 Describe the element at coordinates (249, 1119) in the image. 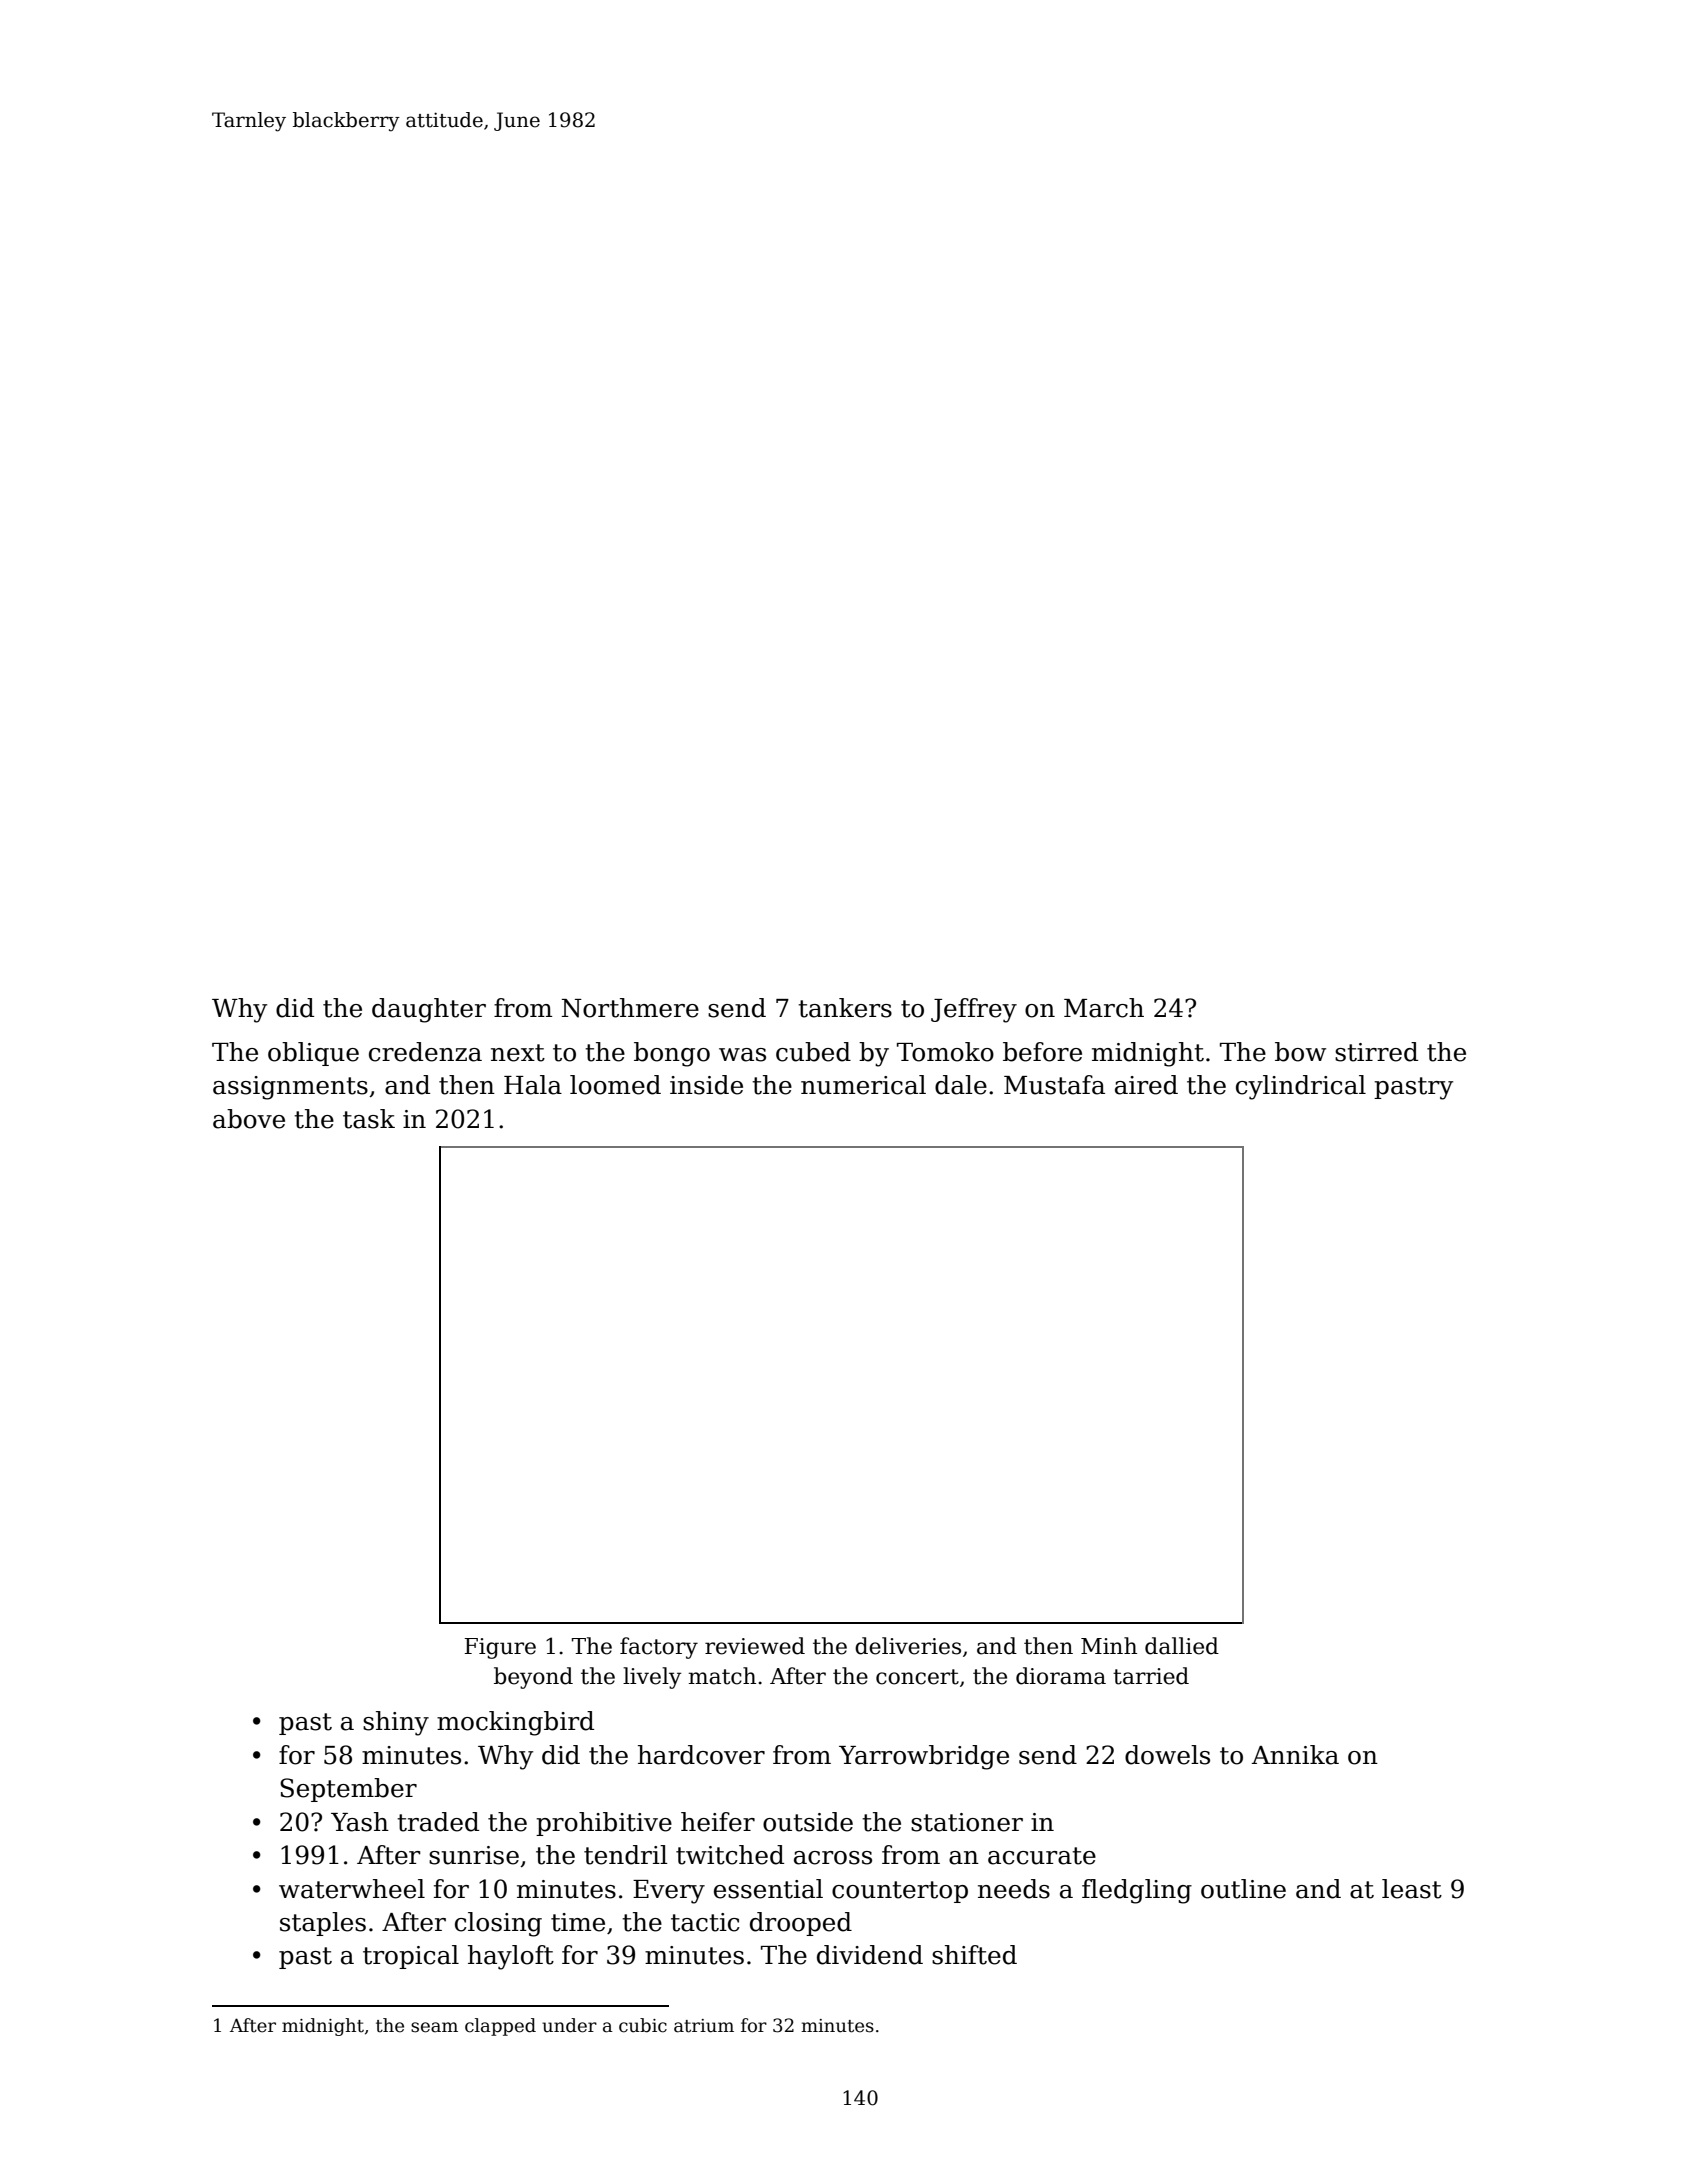

I see `above` at that location.
